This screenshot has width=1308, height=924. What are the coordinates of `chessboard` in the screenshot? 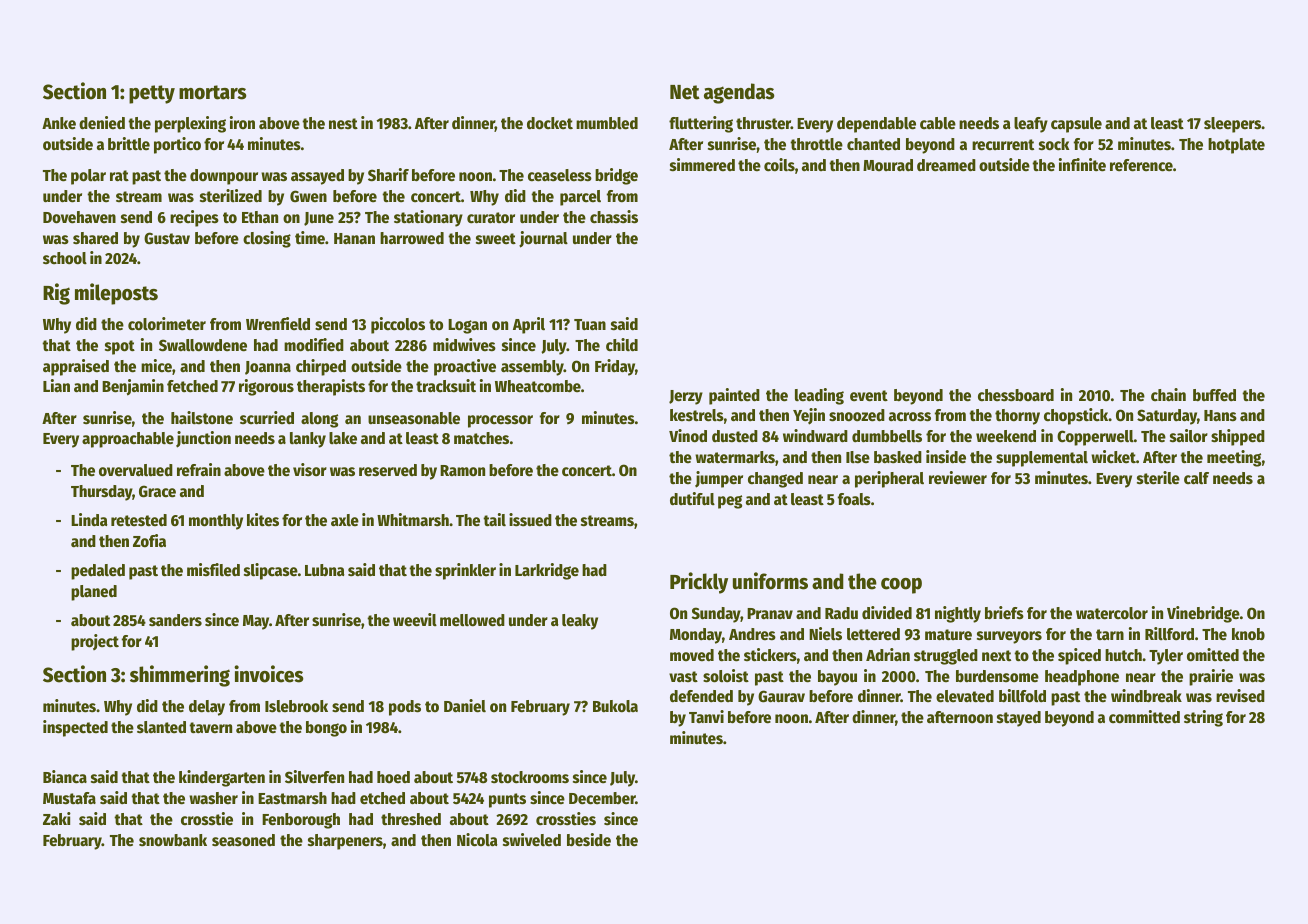 It's located at (1016, 395).
